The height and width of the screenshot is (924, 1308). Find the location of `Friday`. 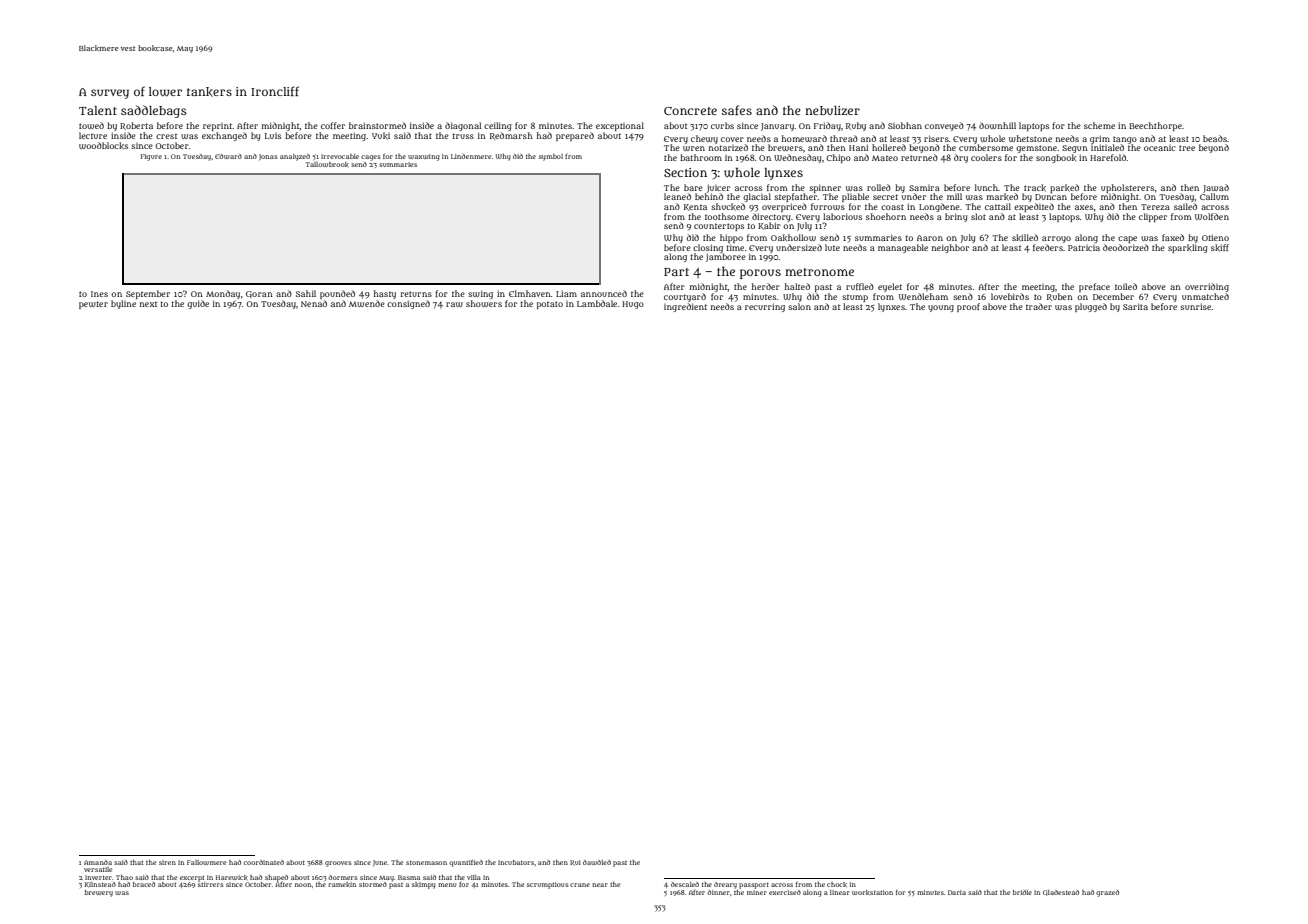

Friday is located at coordinates (827, 126).
